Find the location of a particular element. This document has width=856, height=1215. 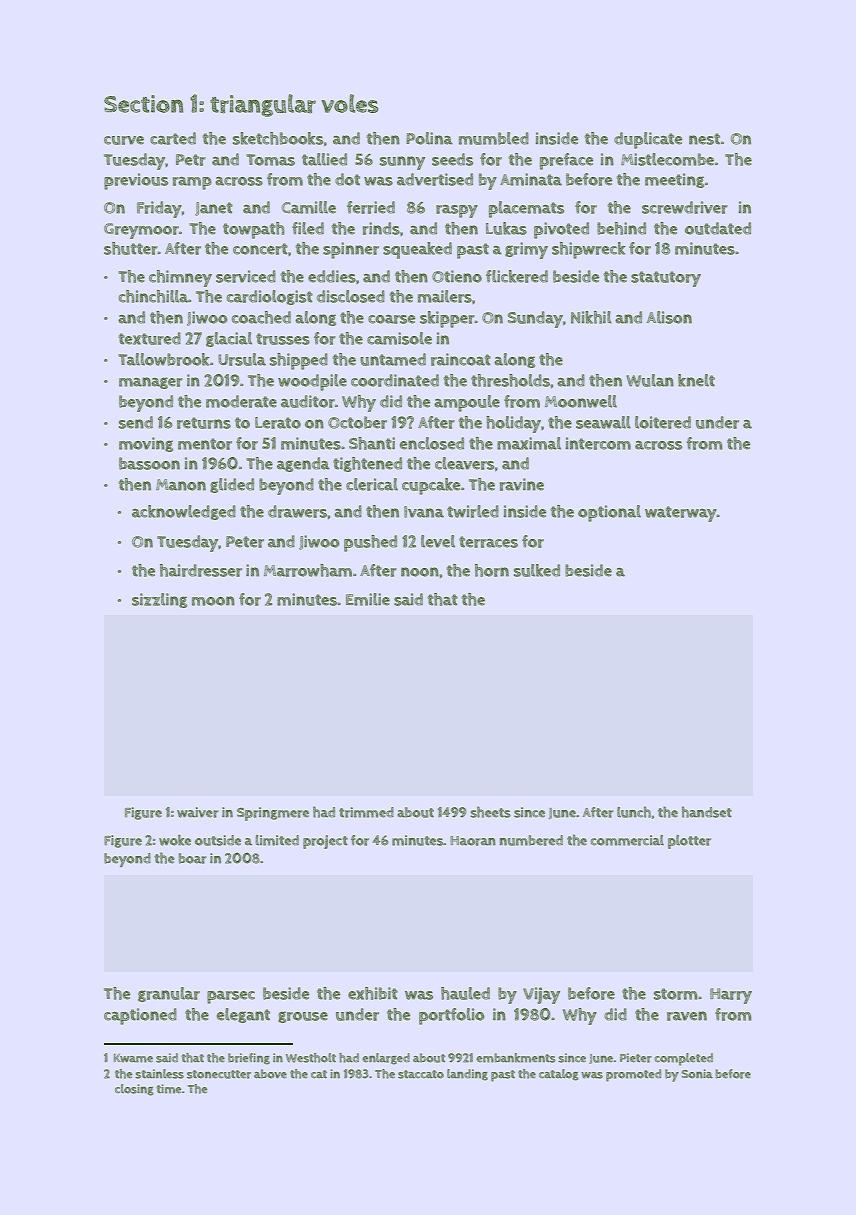

time is located at coordinates (169, 1089).
